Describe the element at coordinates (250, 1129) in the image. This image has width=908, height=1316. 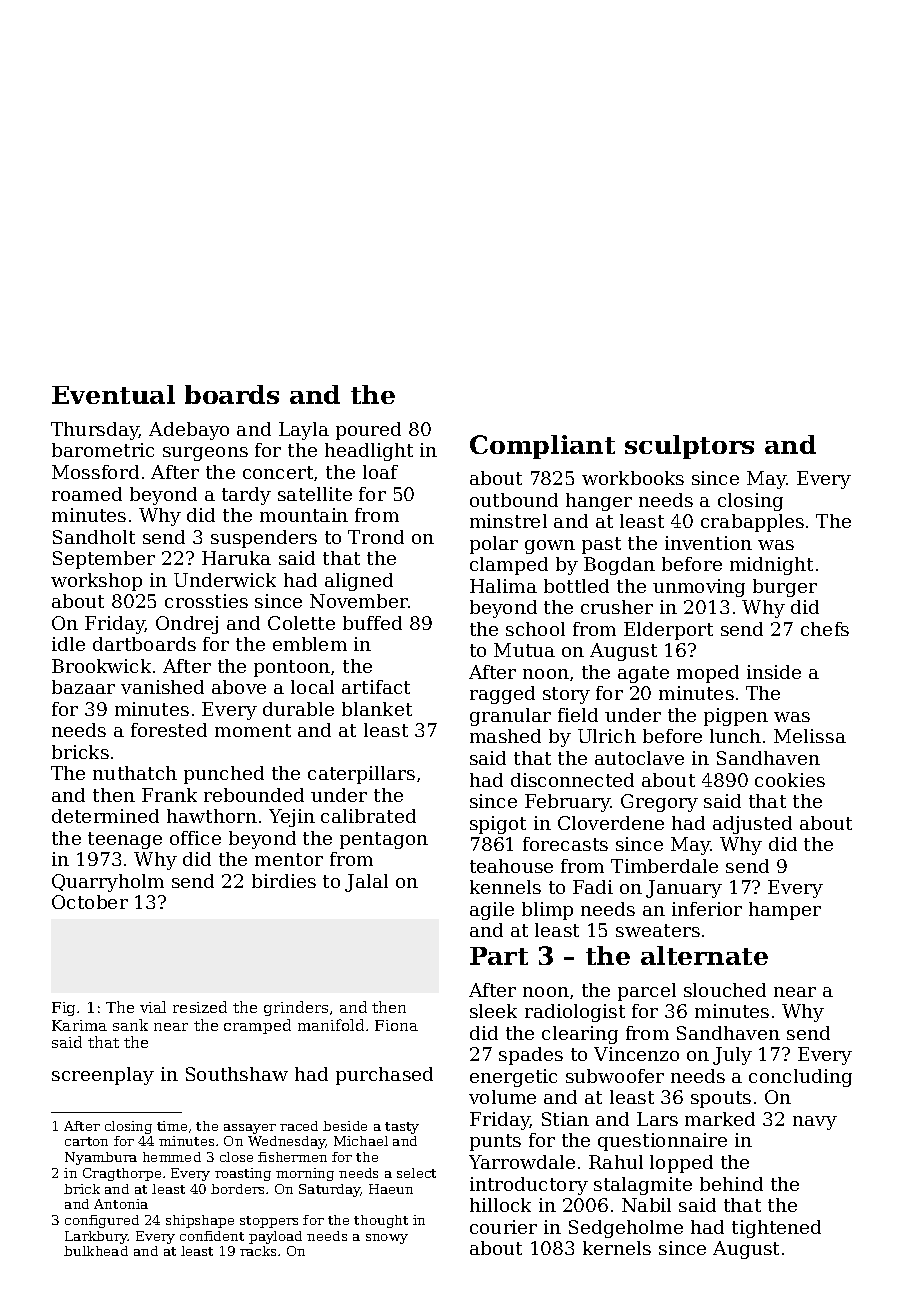
I see `assayer` at that location.
